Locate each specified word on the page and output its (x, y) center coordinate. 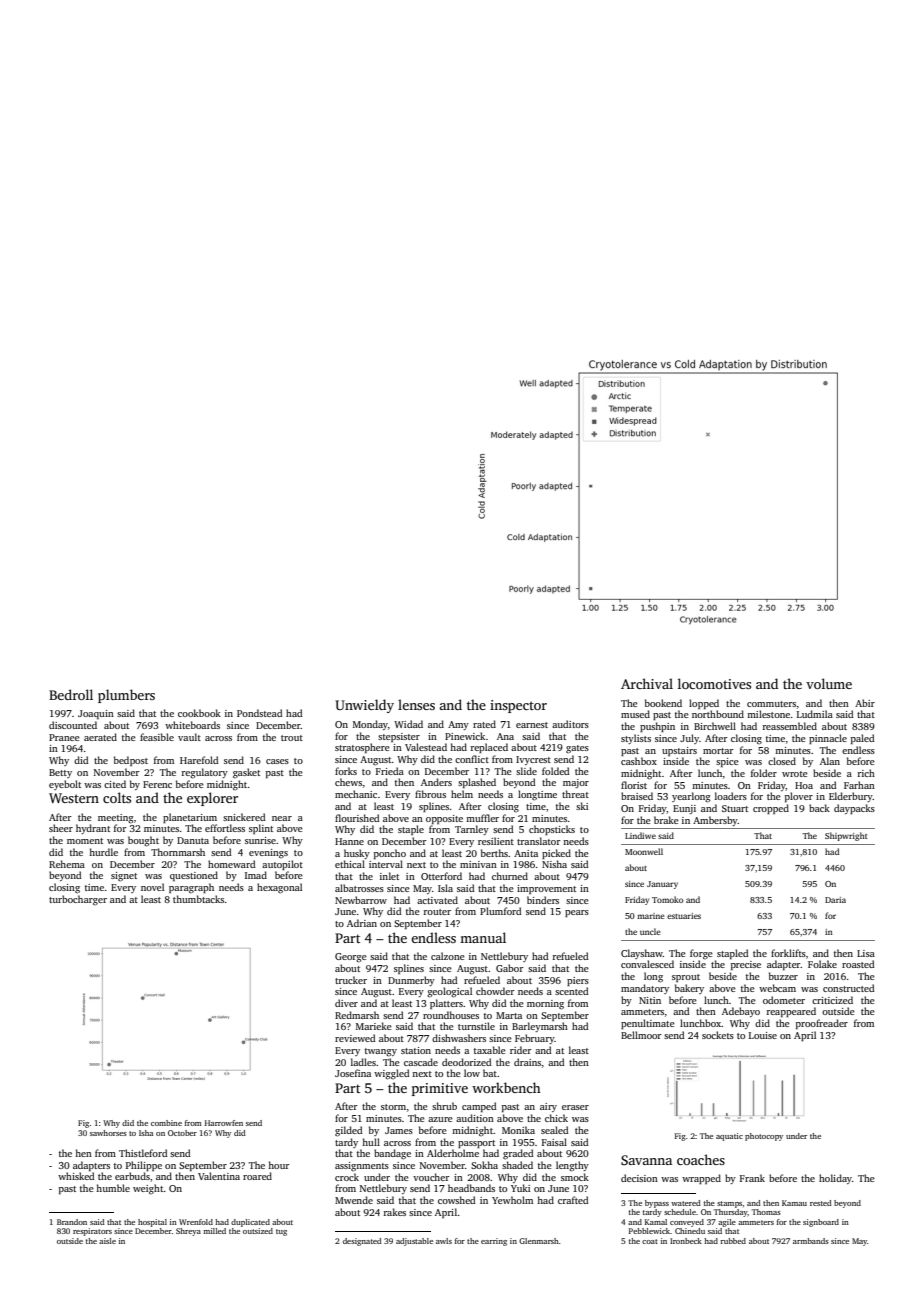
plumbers (126, 696)
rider (520, 1050)
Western (74, 798)
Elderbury (851, 797)
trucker (351, 980)
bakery (689, 989)
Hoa (804, 785)
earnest (532, 725)
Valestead (426, 747)
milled (214, 1231)
